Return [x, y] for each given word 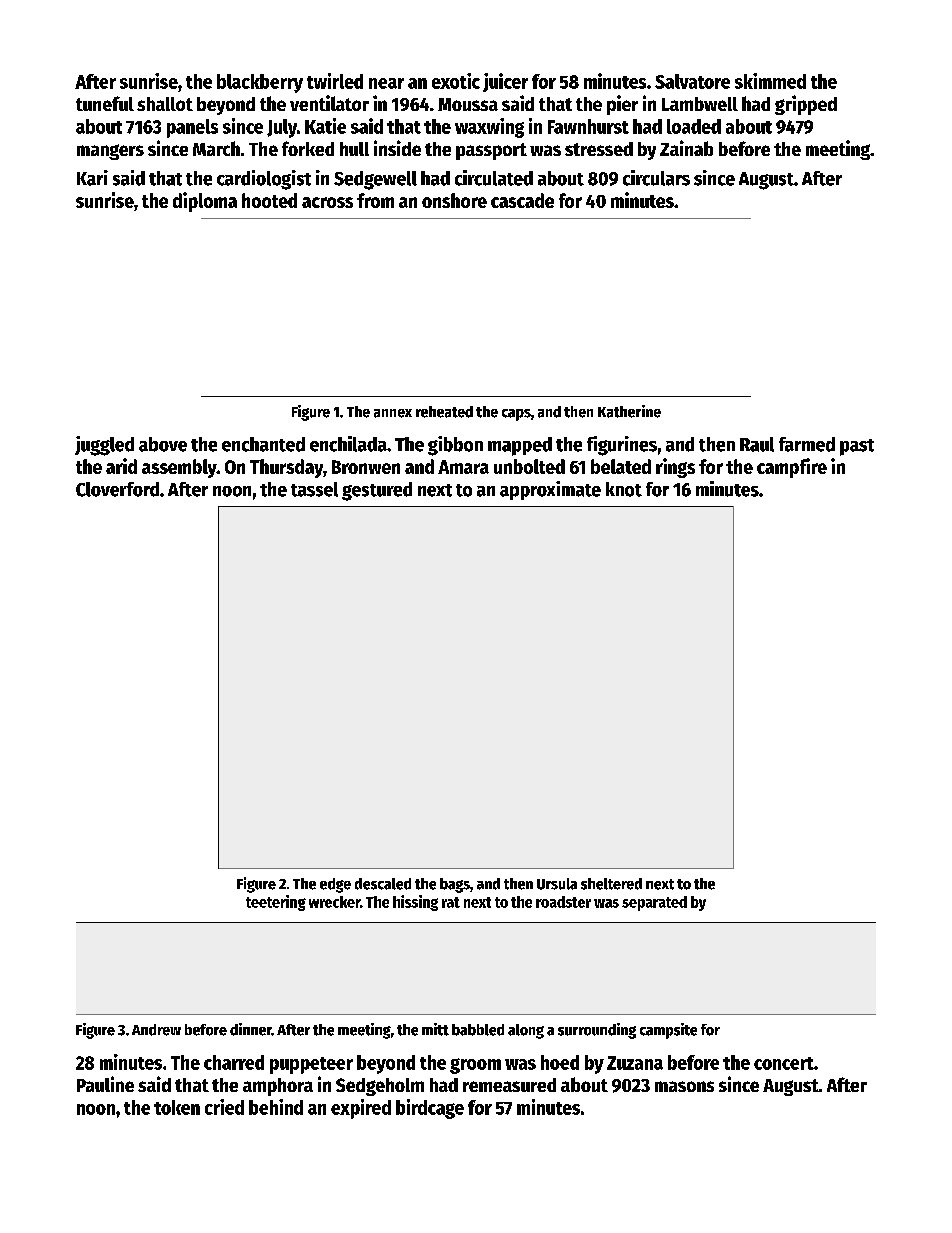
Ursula [557, 884]
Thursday [286, 468]
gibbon [455, 446]
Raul [757, 444]
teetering [276, 903]
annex [393, 413]
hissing [415, 903]
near [386, 83]
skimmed [770, 81]
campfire [792, 468]
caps [516, 415]
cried [224, 1107]
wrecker [334, 902]
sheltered [611, 884]
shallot [165, 104]
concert [784, 1063]
